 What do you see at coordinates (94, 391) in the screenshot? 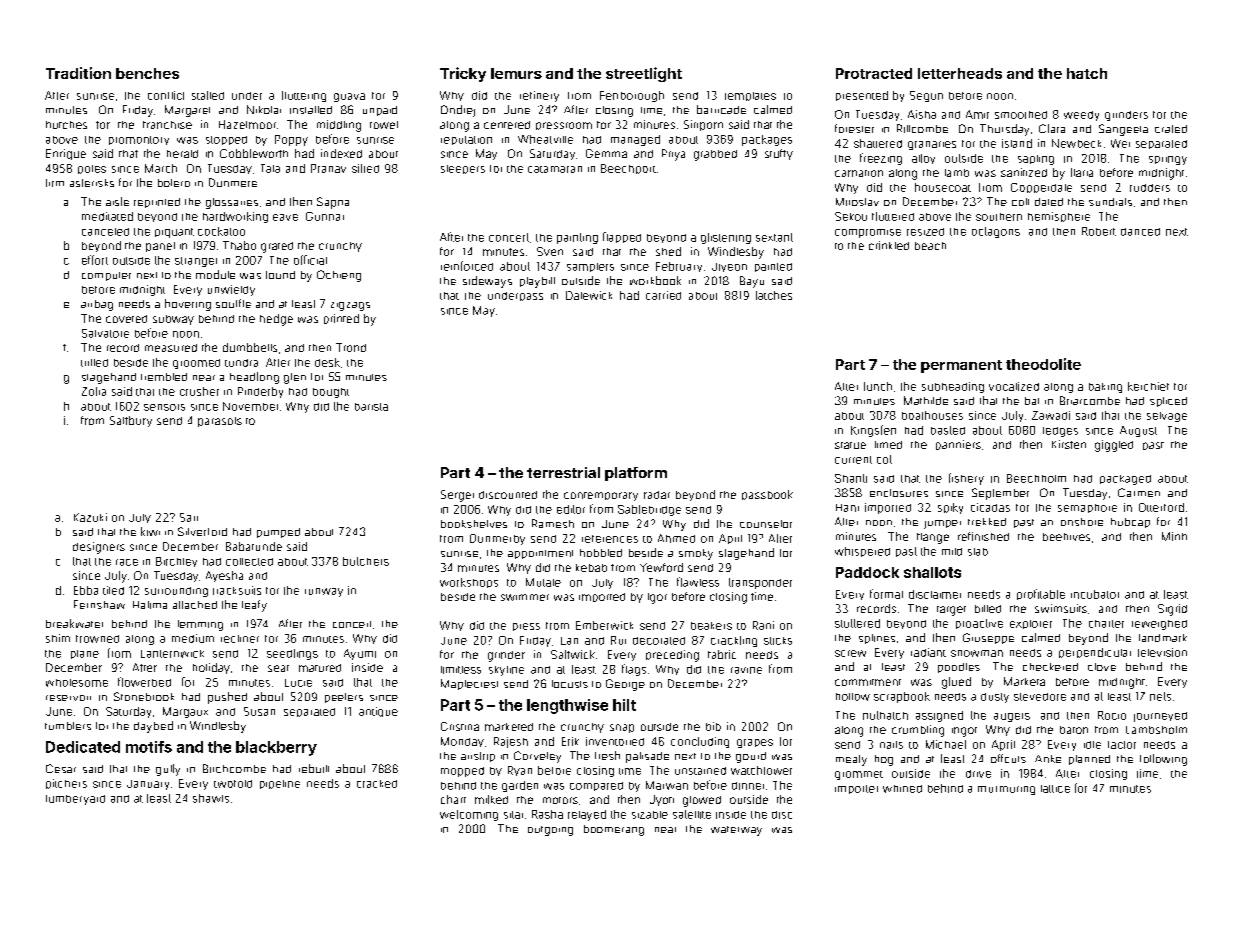
I see `Zofia` at bounding box center [94, 391].
